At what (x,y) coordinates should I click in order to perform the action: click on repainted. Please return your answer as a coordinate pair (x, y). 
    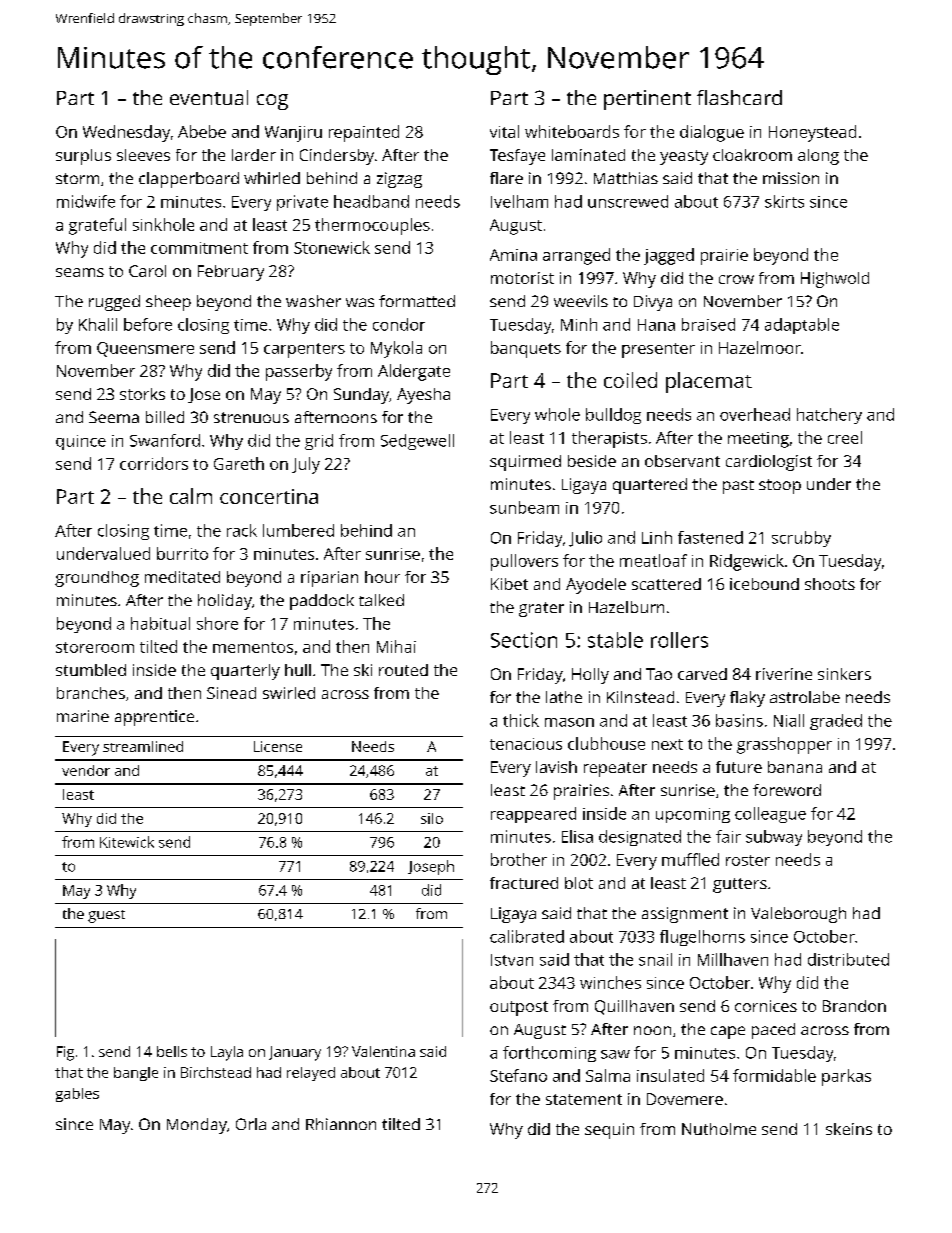
    Looking at the image, I should click on (364, 133).
